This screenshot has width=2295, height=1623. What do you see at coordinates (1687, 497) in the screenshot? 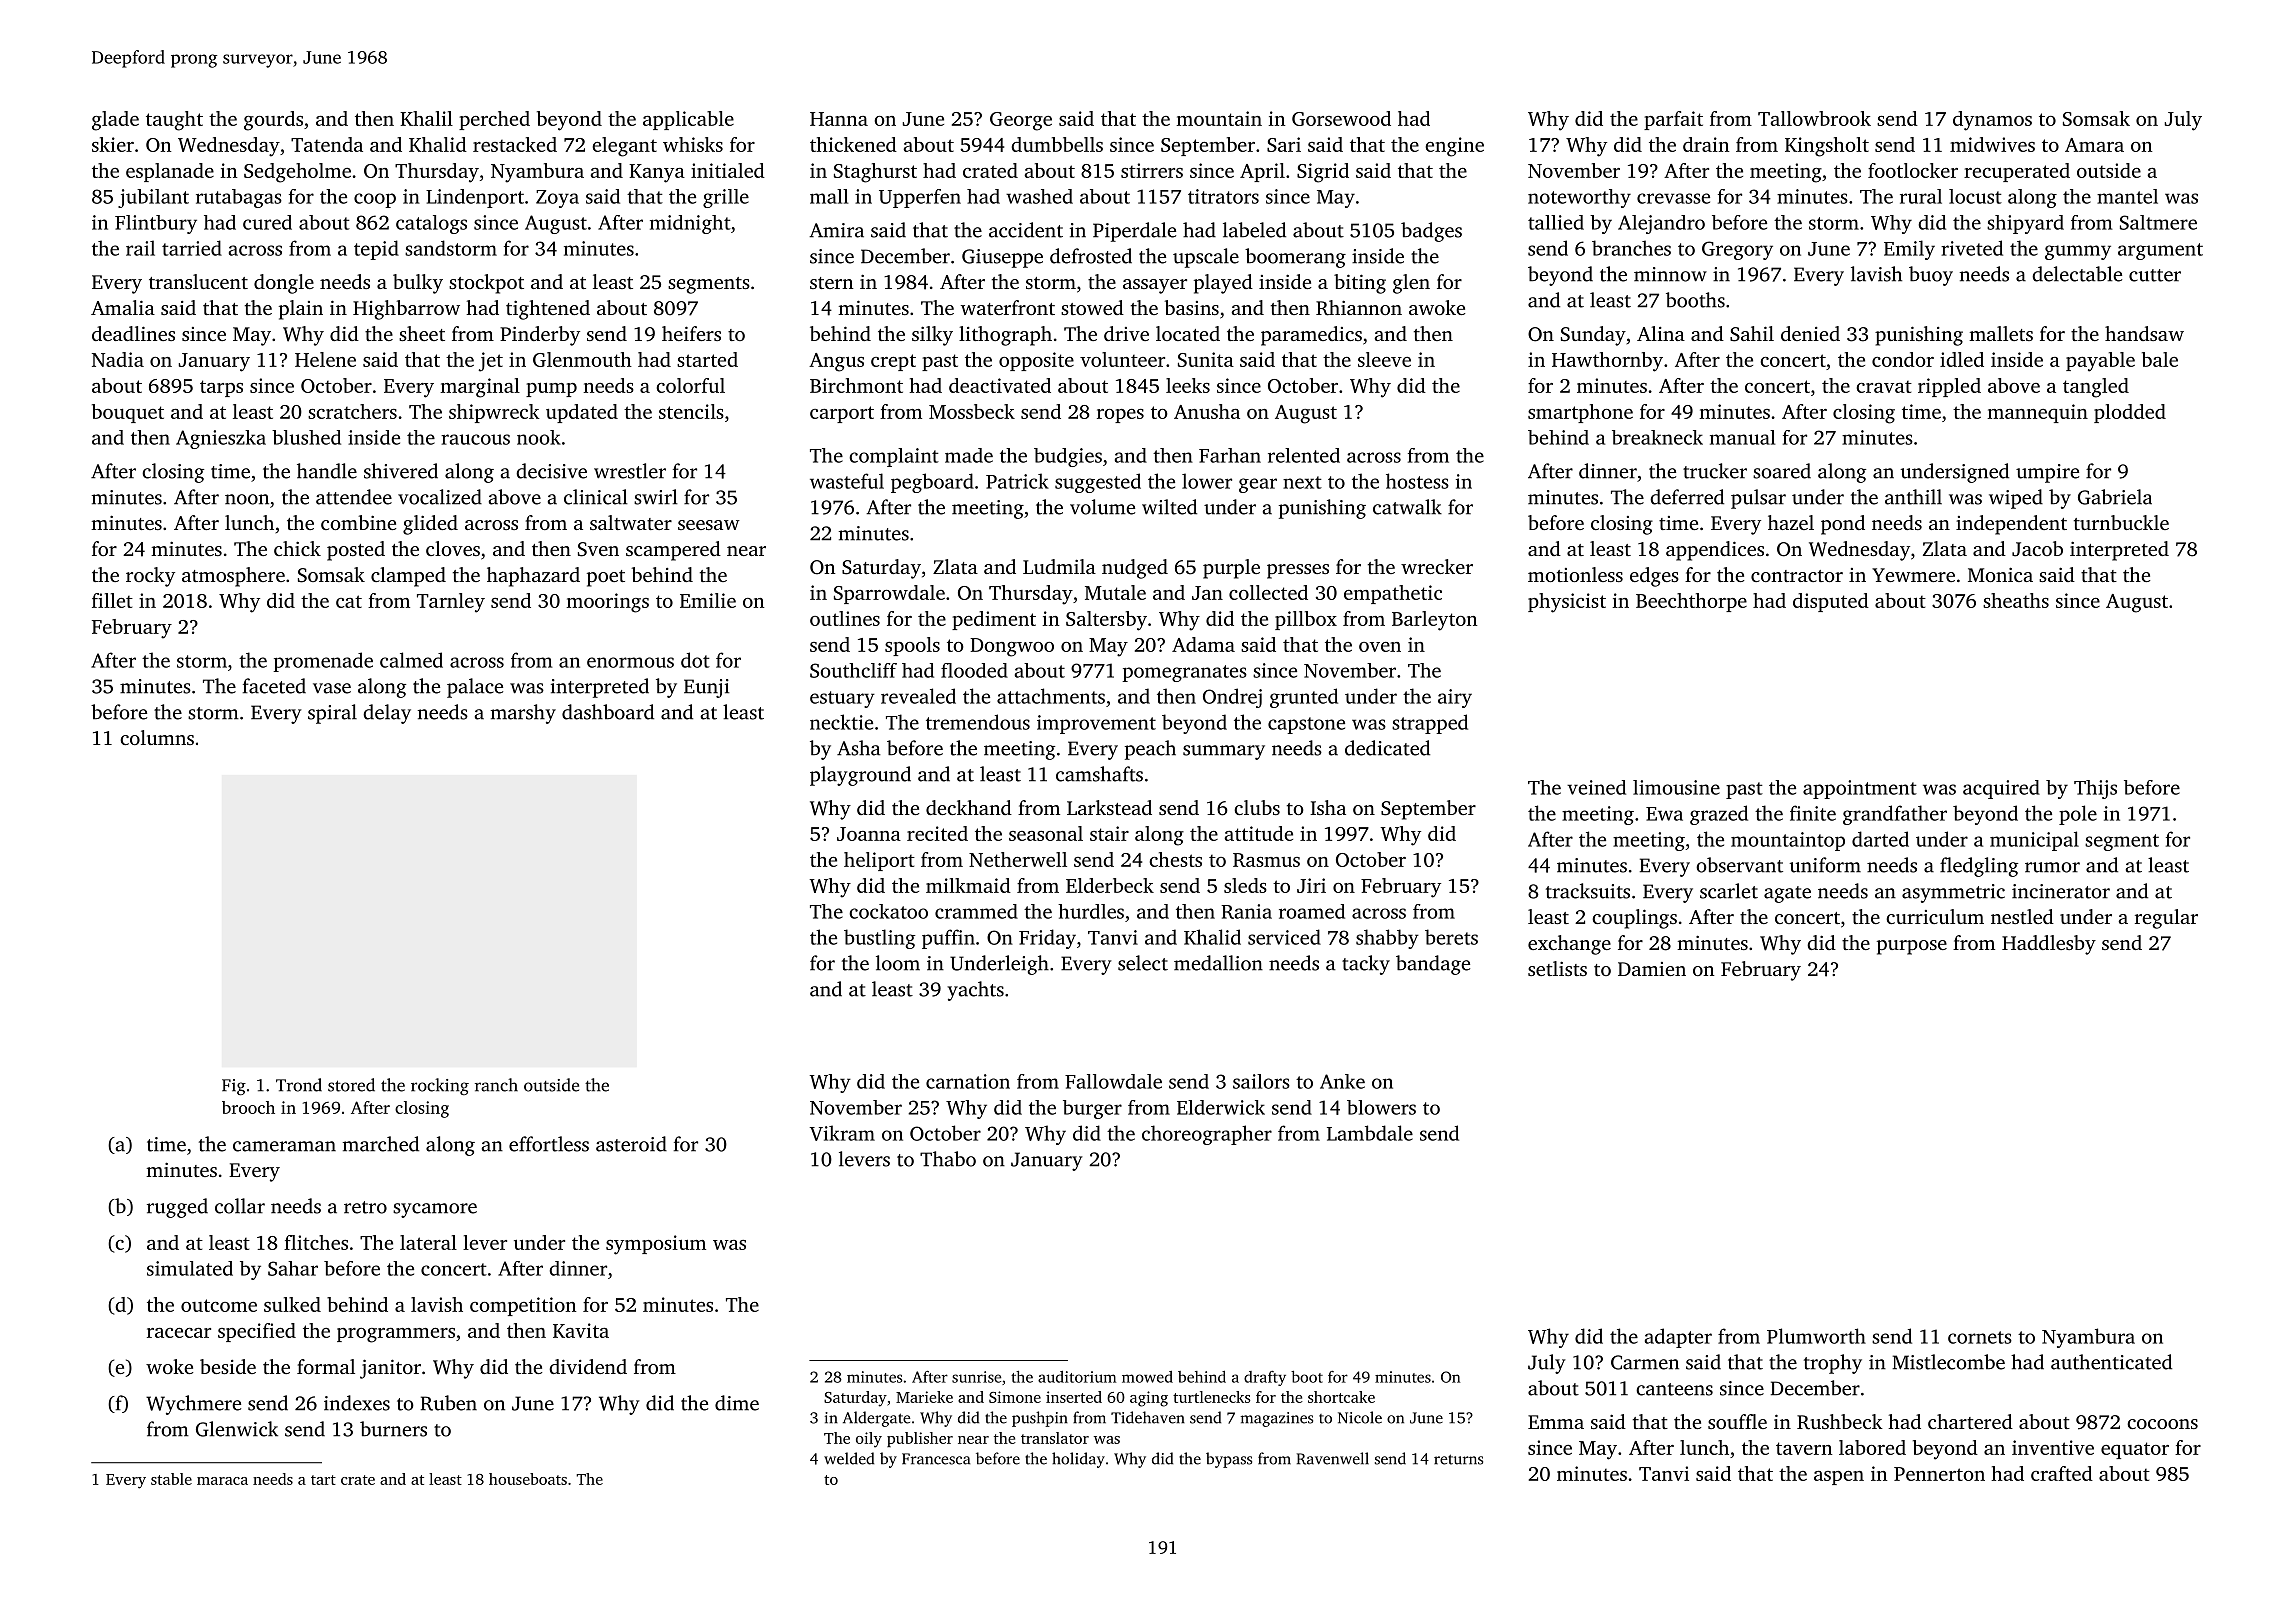
I see `deferred` at bounding box center [1687, 497].
